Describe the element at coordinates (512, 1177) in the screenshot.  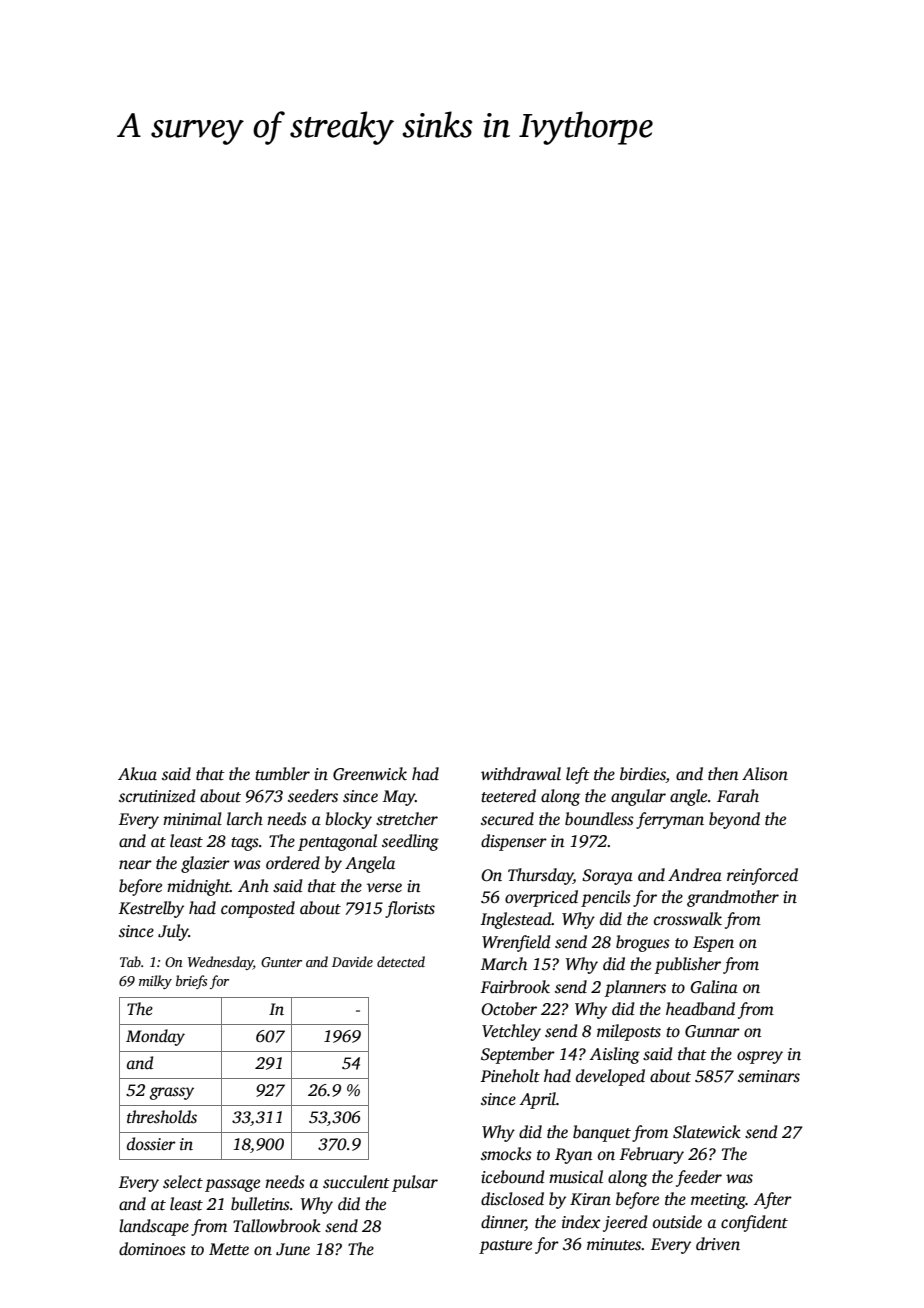
I see `icebound` at that location.
